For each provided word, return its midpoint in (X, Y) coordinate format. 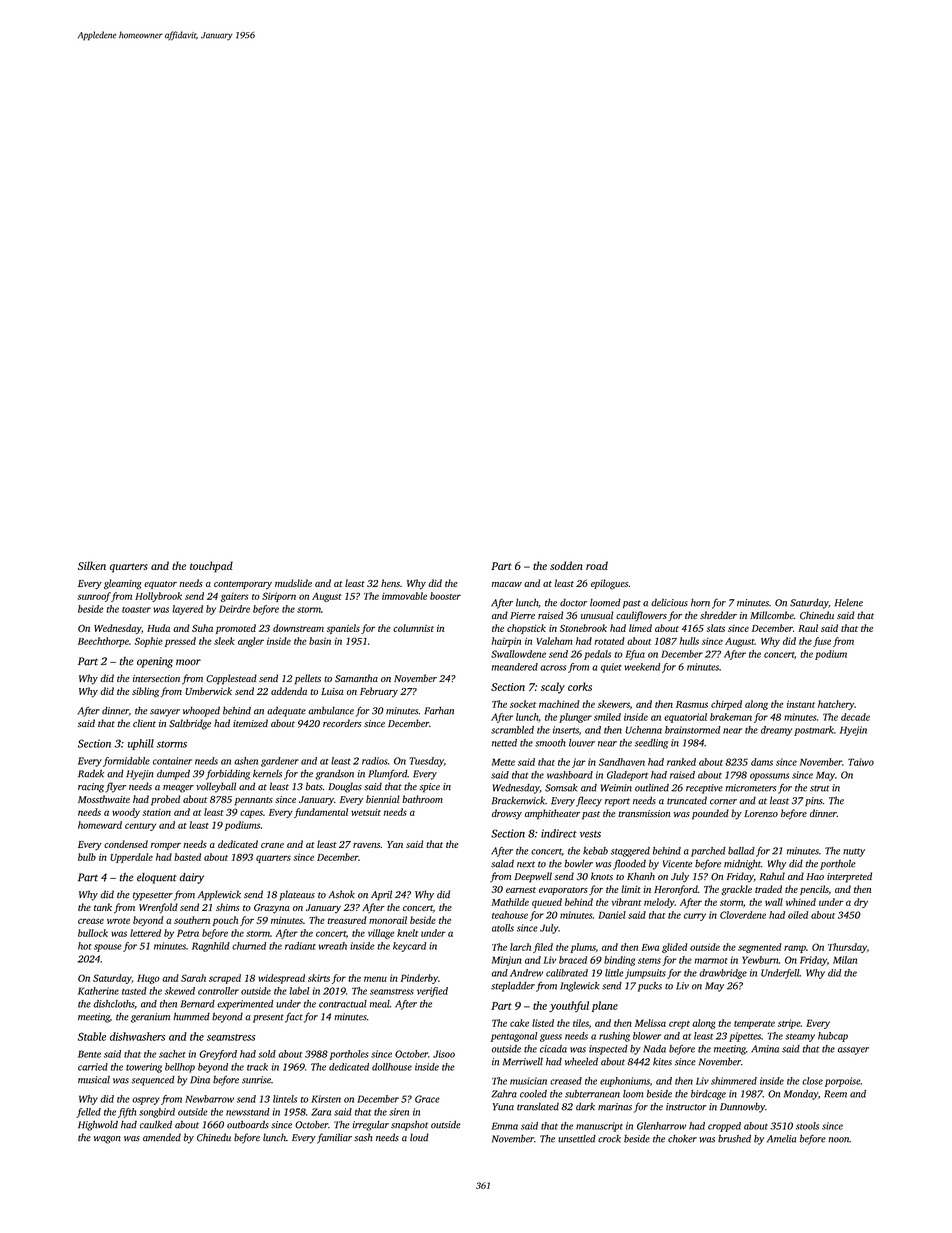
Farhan (439, 710)
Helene (849, 603)
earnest (521, 890)
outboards (248, 1124)
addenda (289, 691)
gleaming (122, 584)
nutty (854, 852)
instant (801, 704)
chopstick (526, 629)
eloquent (157, 878)
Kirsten (326, 1099)
